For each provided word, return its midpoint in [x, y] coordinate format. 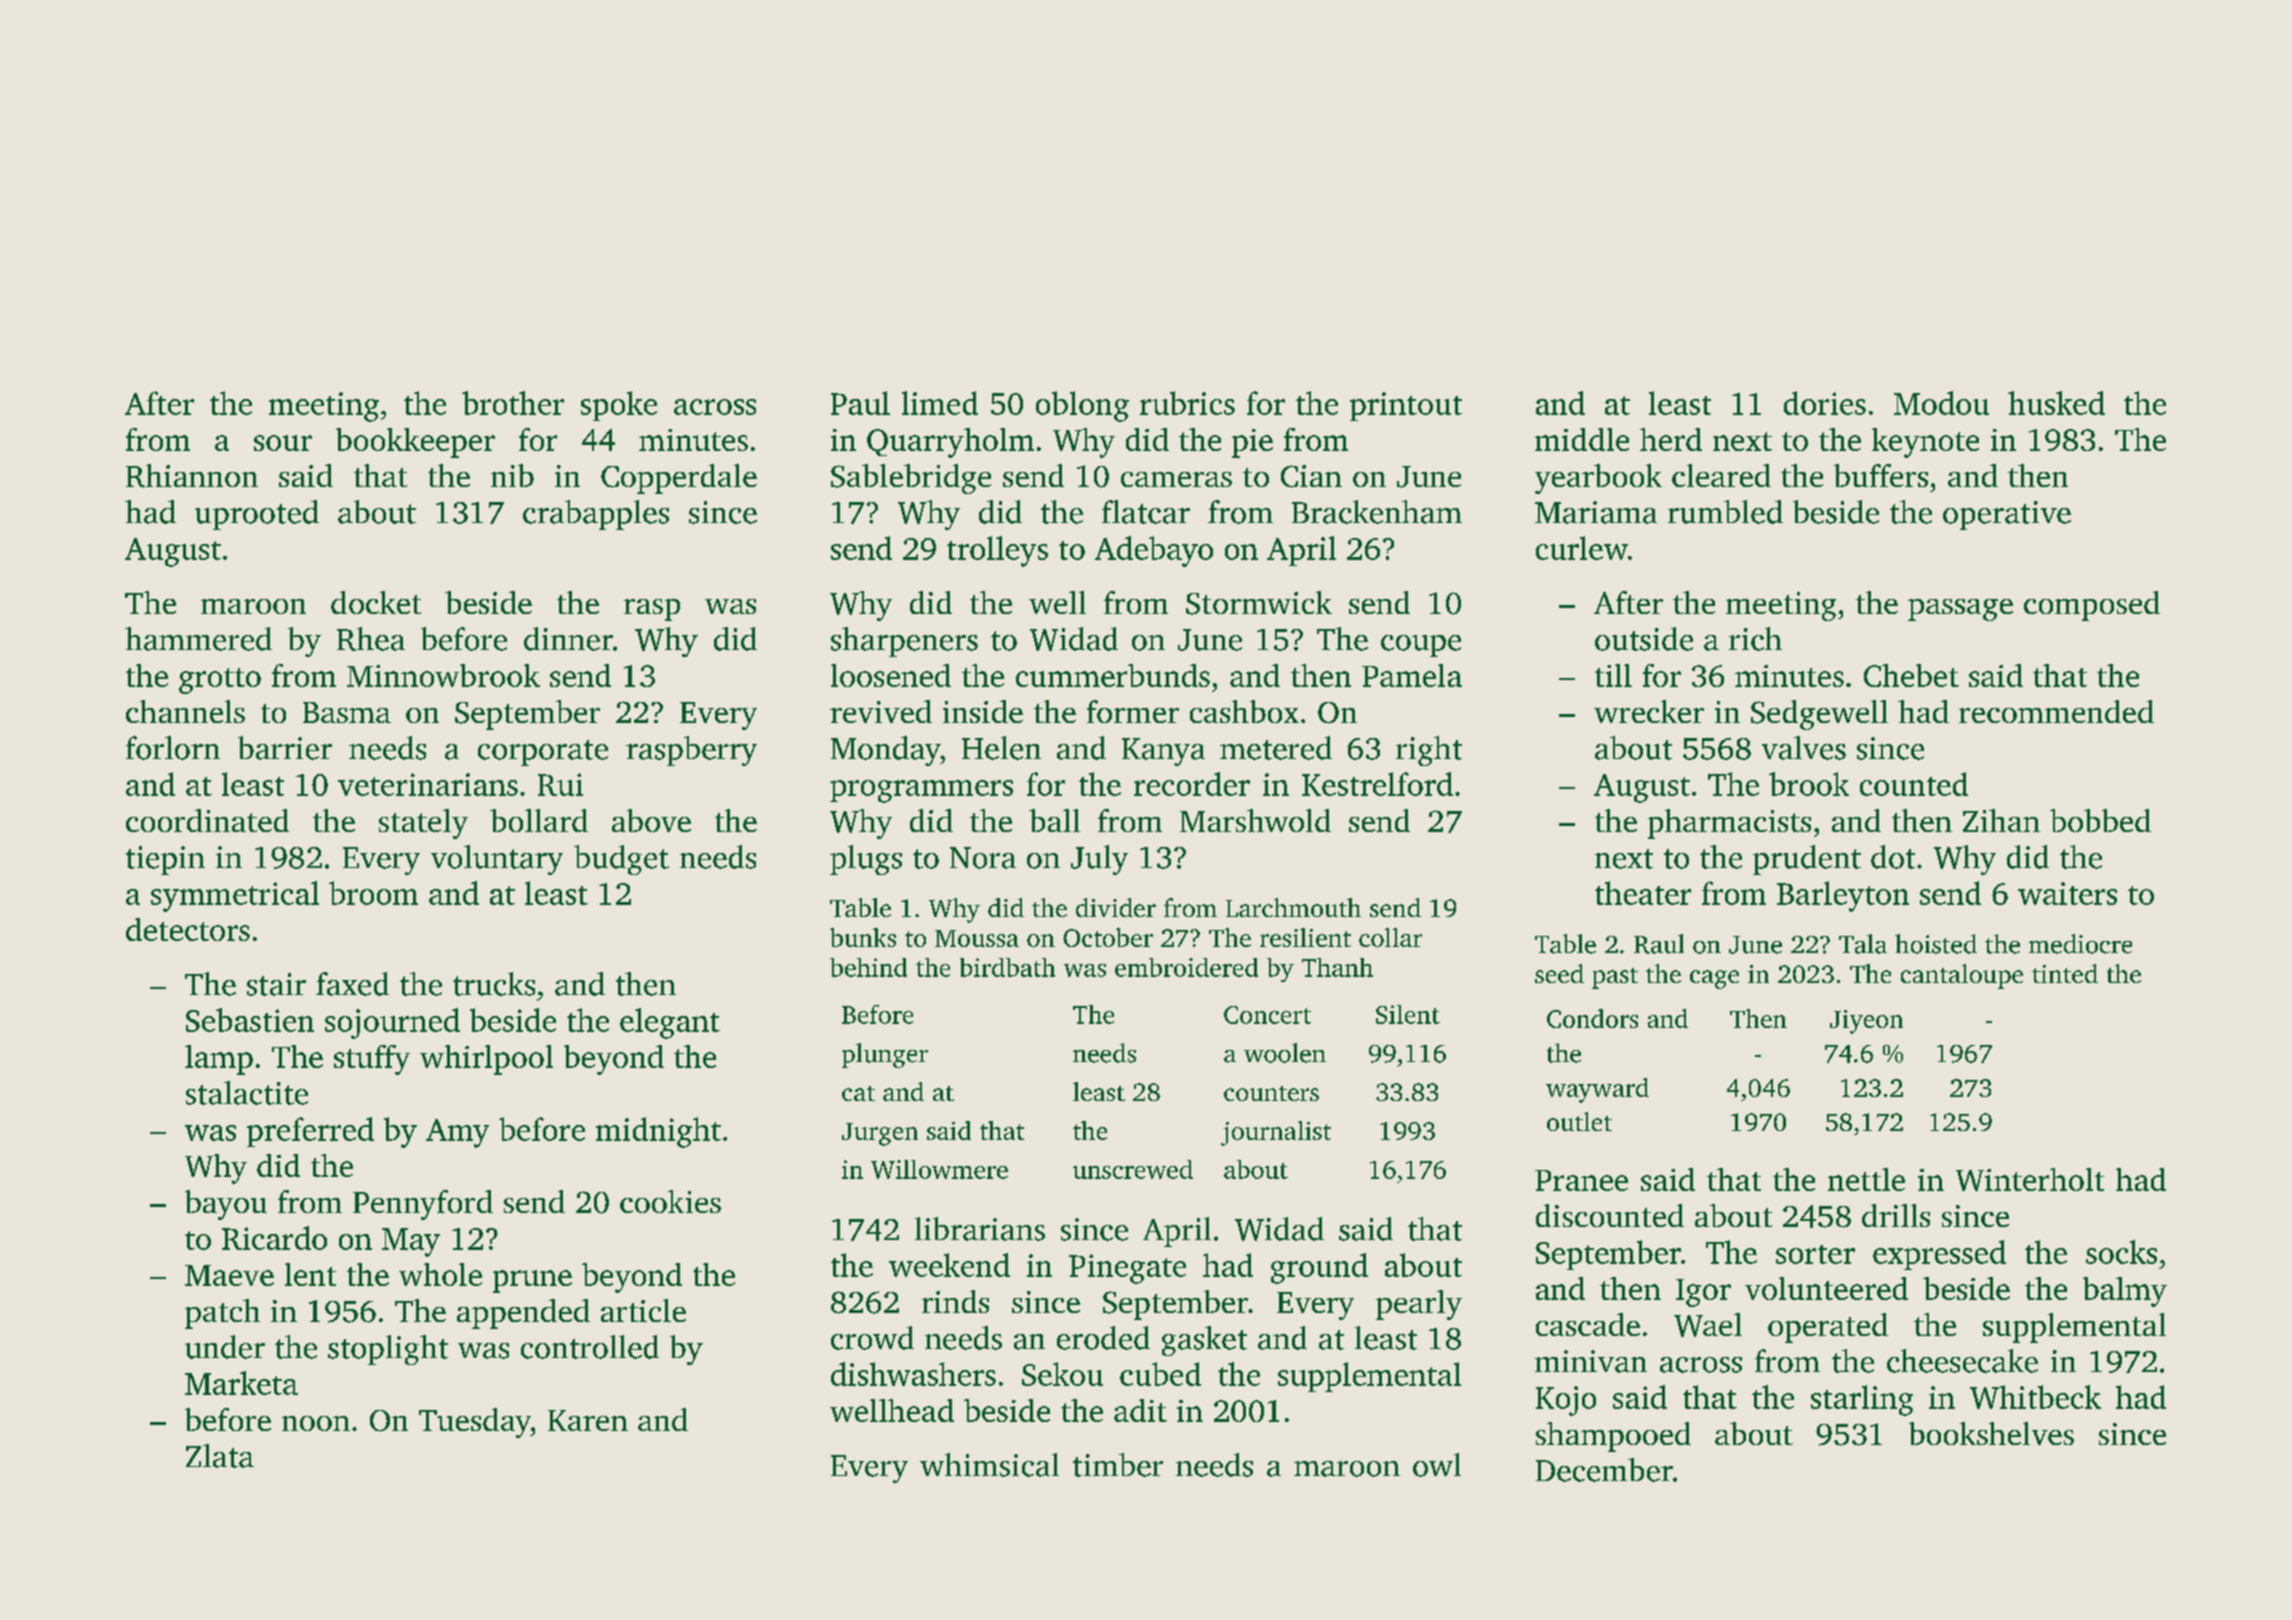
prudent [1807, 860]
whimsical [989, 1465]
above [651, 820]
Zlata [220, 1456]
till [1613, 675]
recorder [1192, 784]
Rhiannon [192, 476]
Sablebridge [911, 479]
